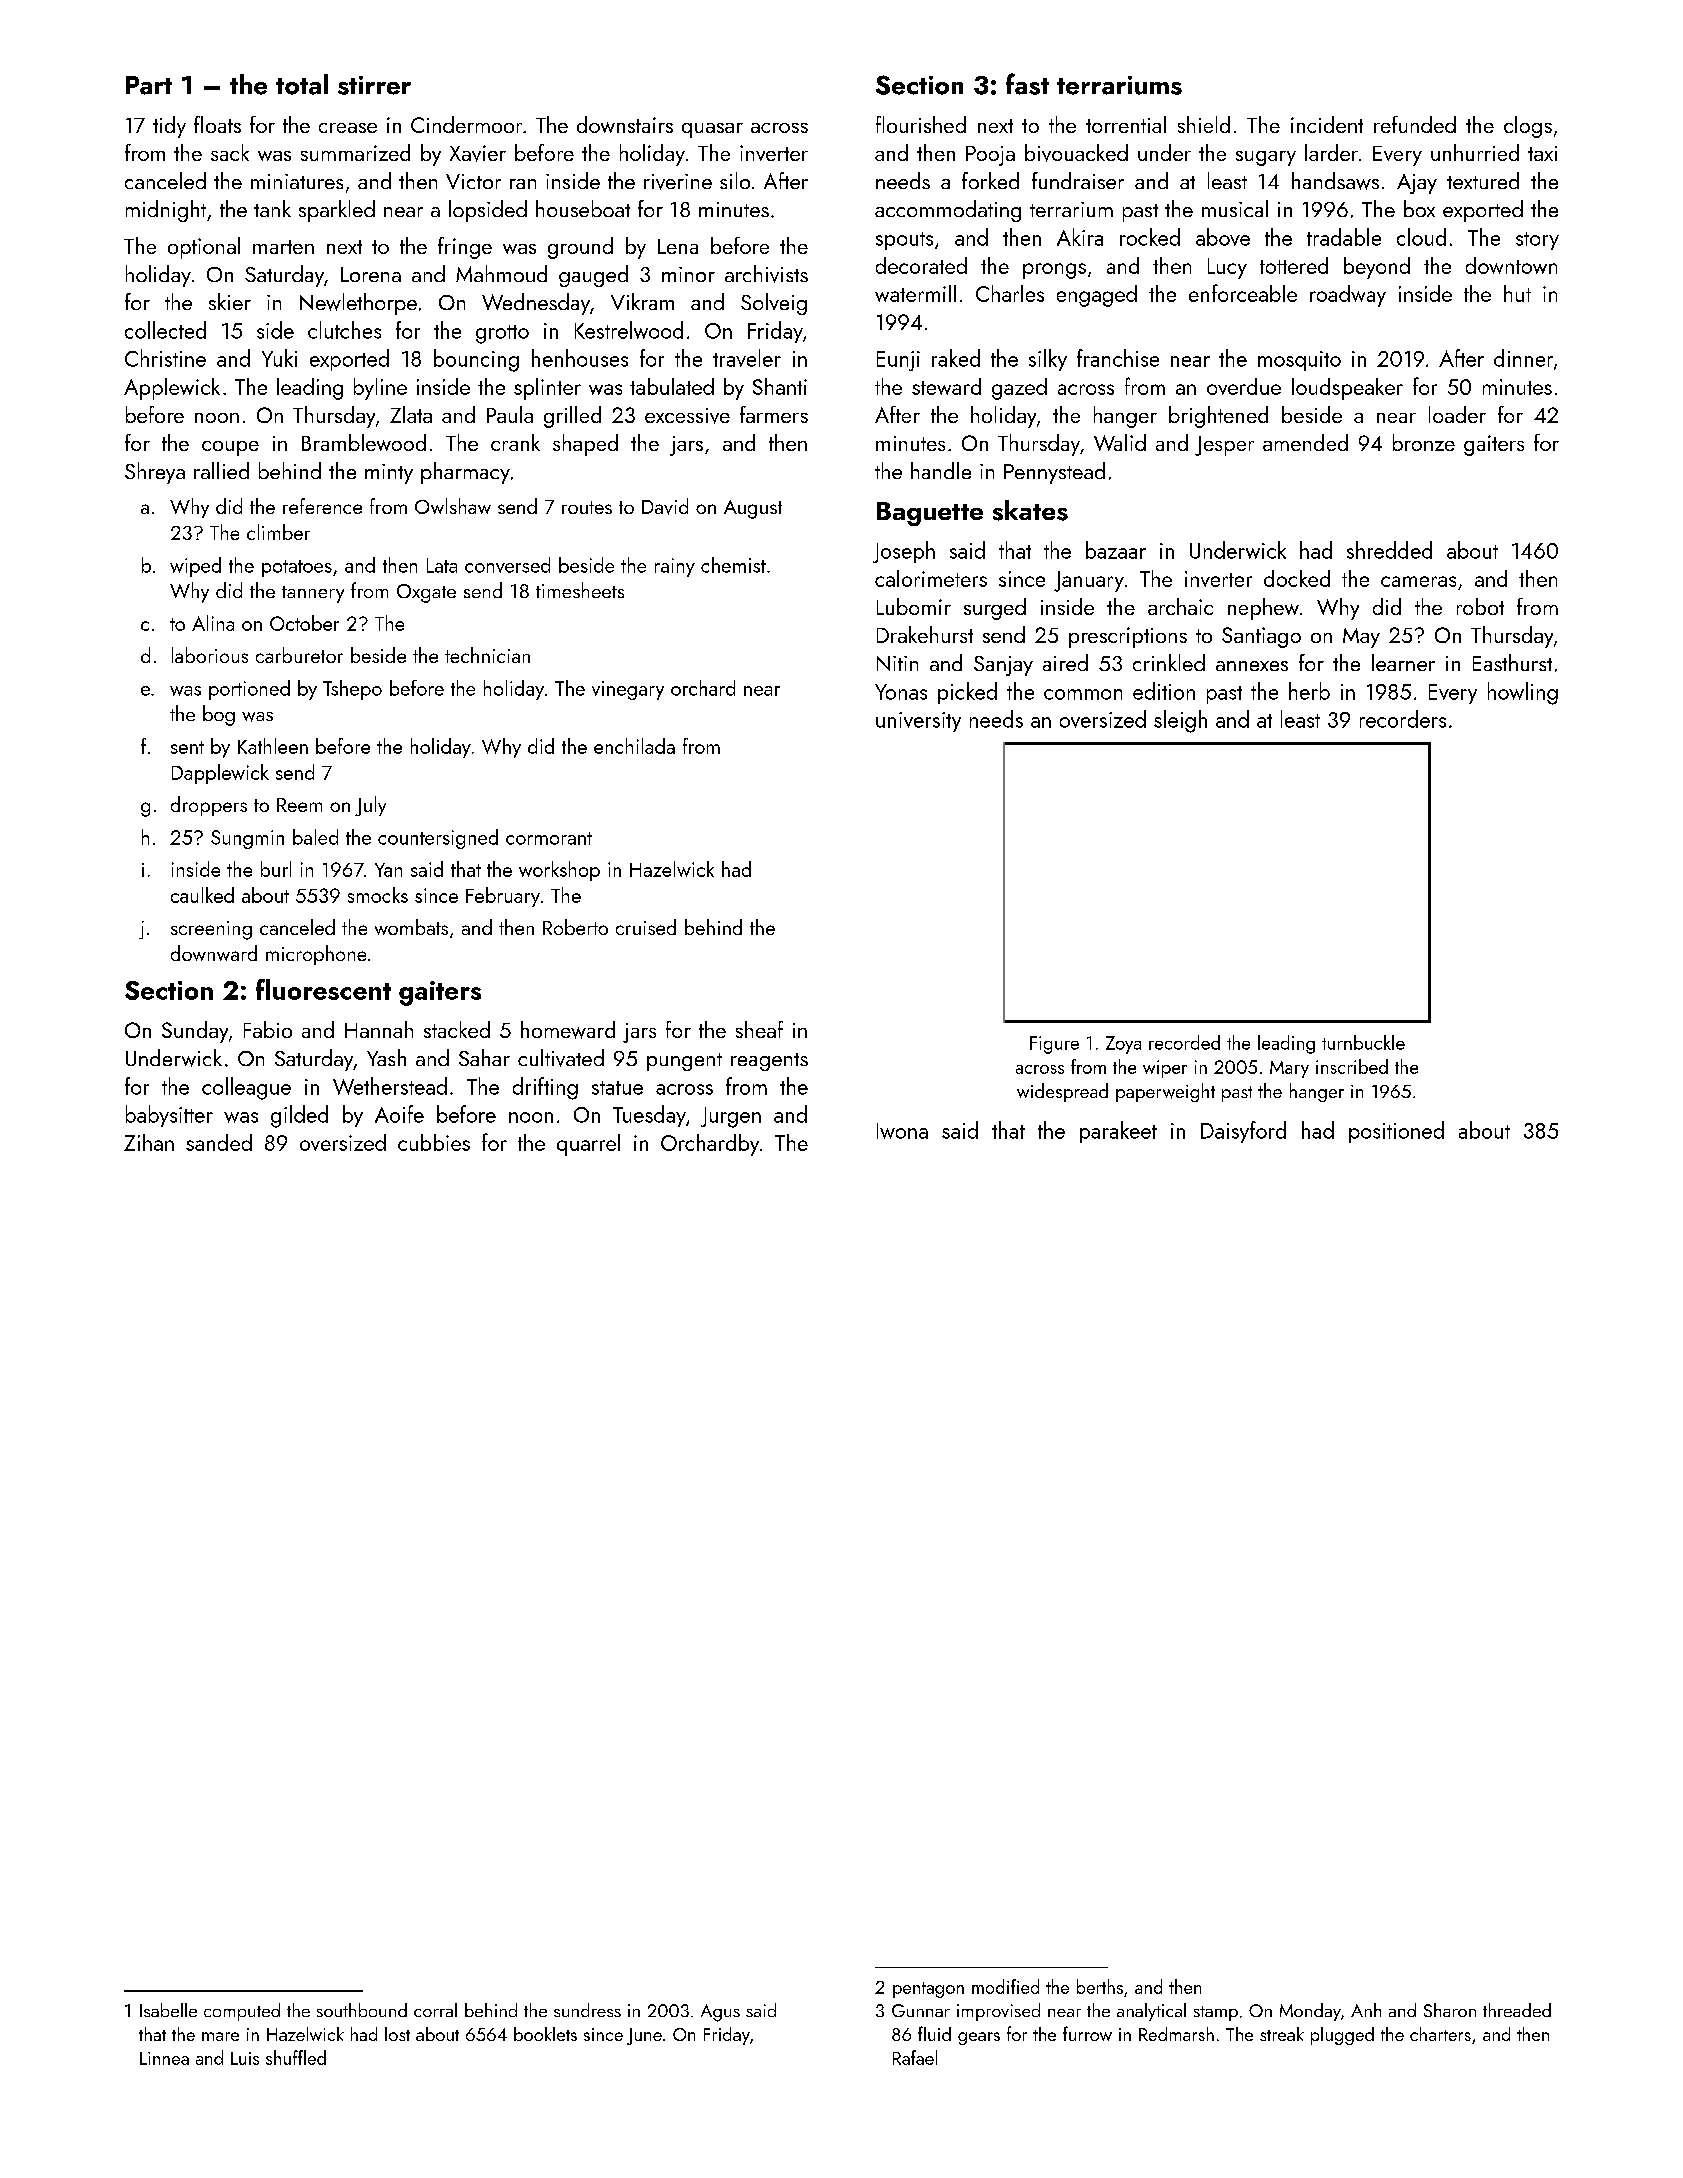  Describe the element at coordinates (473, 181) in the document. I see `Victor` at that location.
